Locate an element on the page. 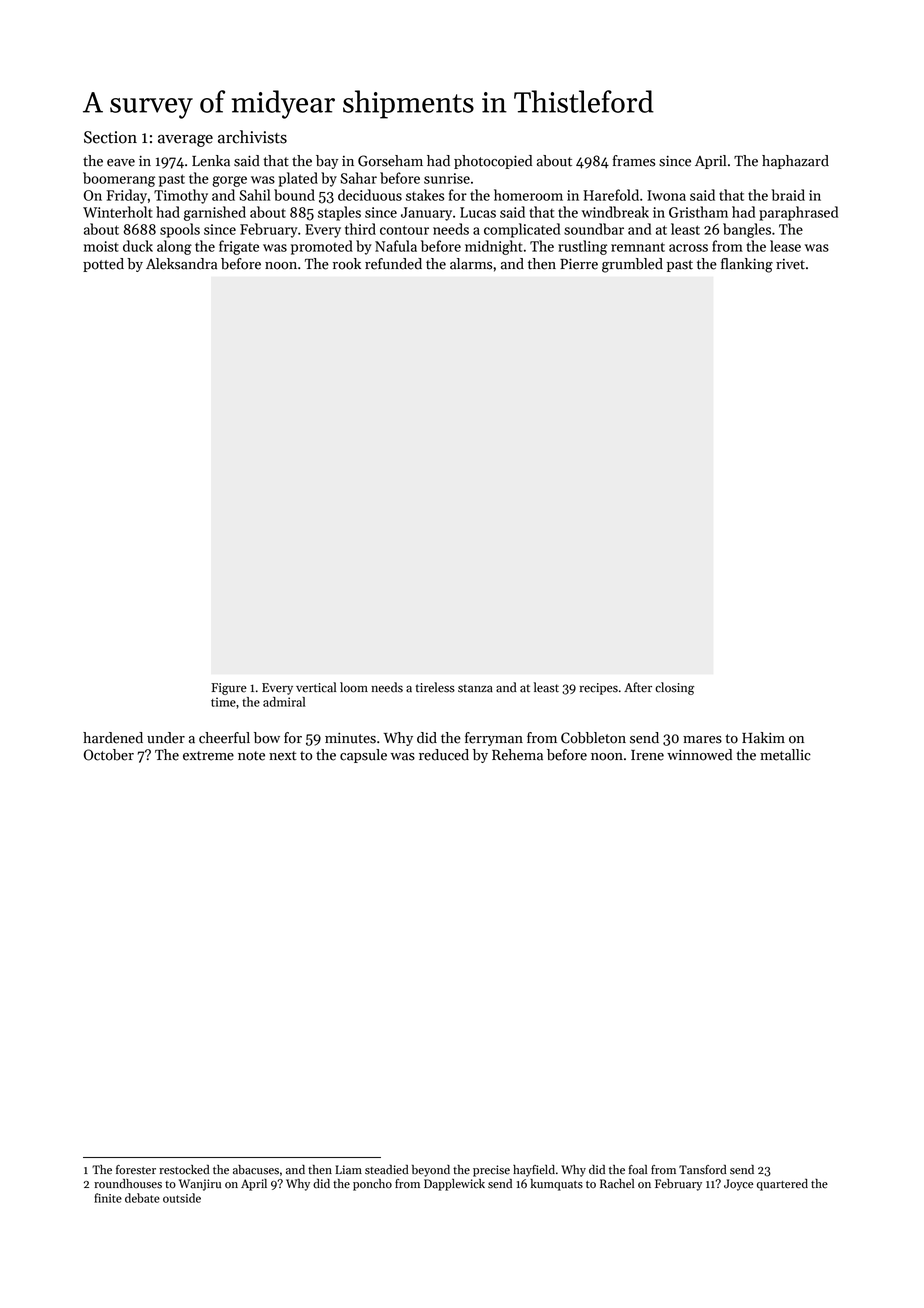  Rehema is located at coordinates (517, 755).
